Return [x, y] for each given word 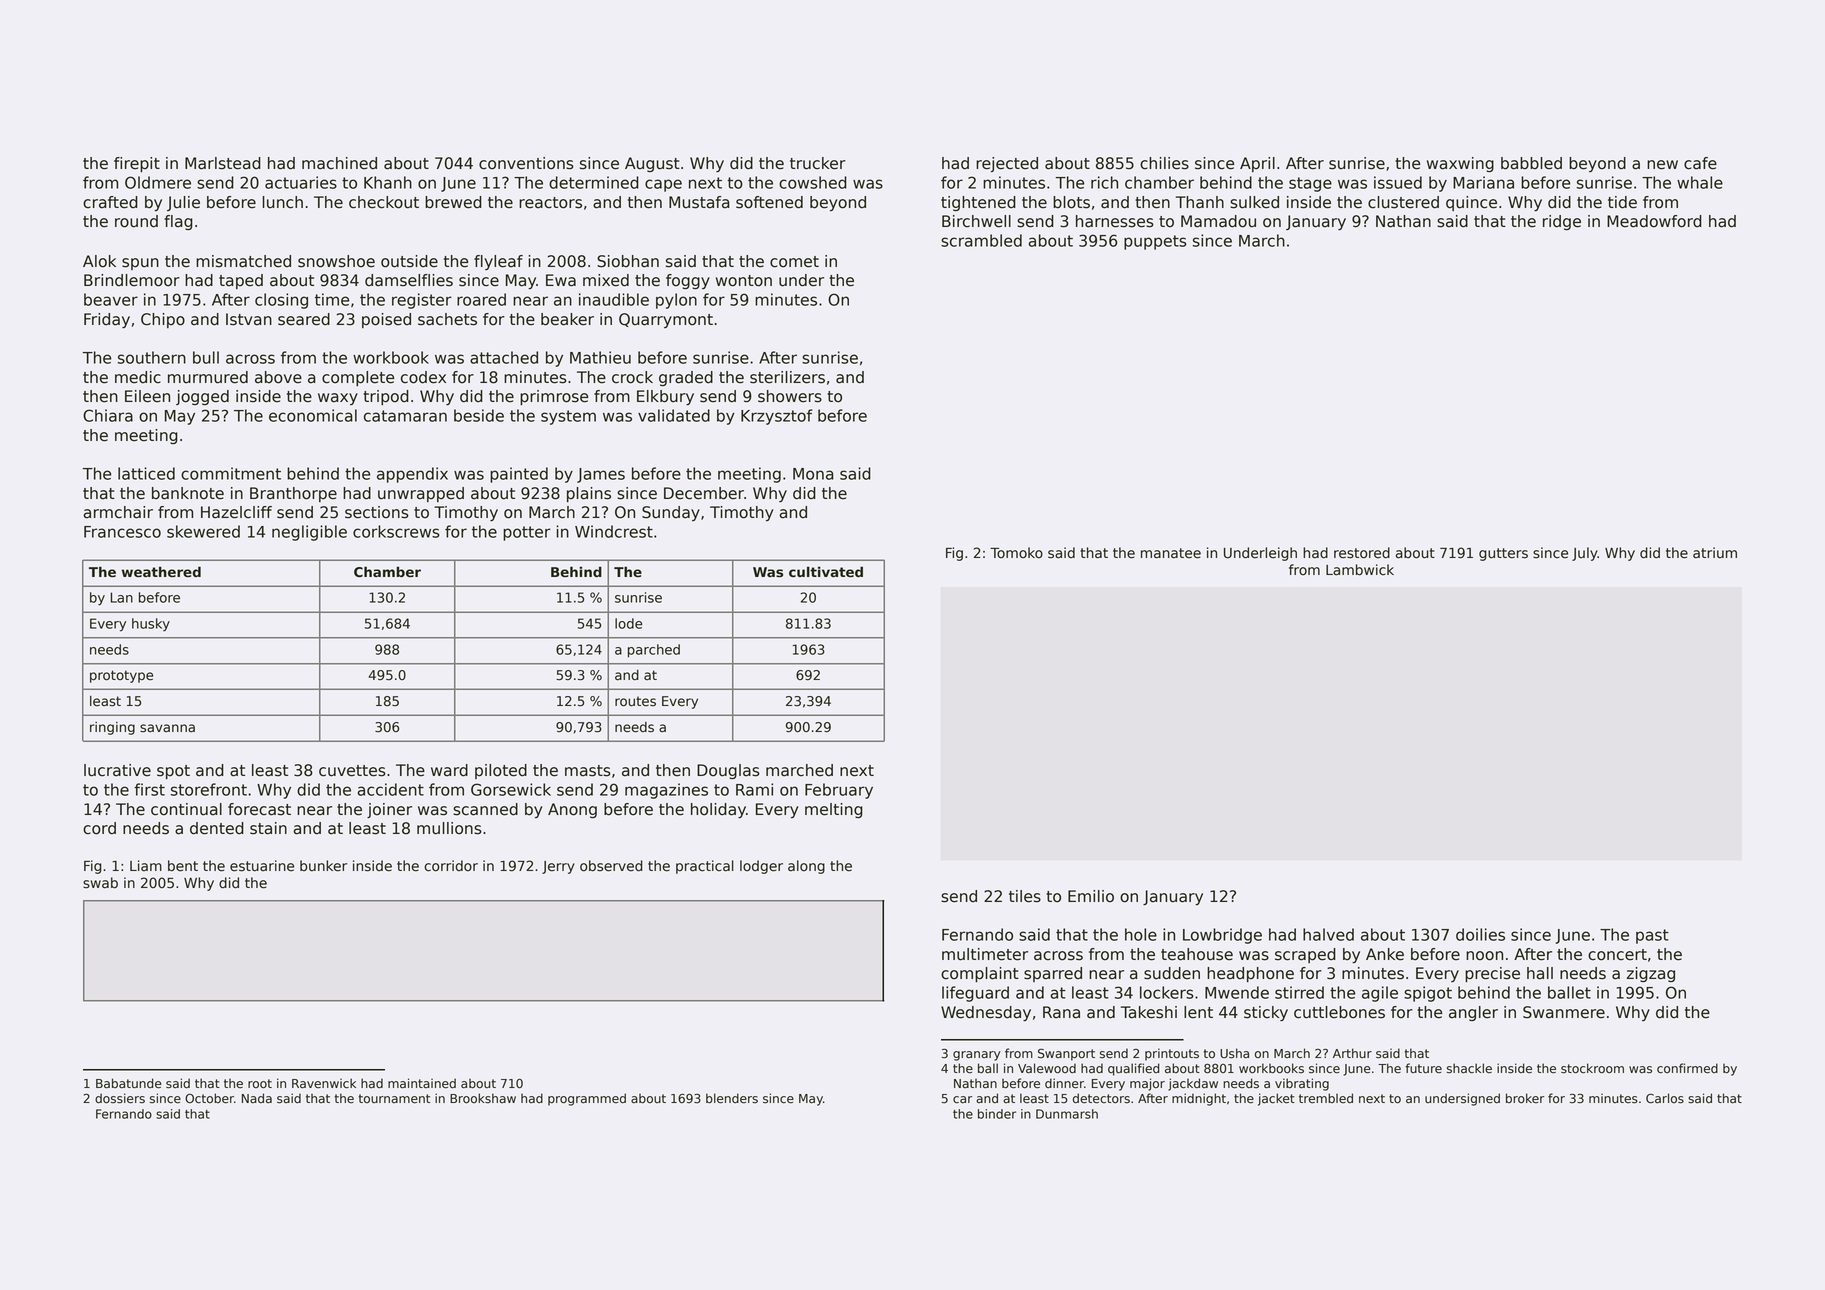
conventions [526, 163]
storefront [209, 789]
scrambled [981, 240]
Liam [146, 866]
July [1585, 554]
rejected [1007, 164]
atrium [1715, 553]
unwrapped [421, 494]
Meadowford [1654, 221]
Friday [107, 321]
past [1652, 936]
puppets [1155, 242]
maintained [422, 1083]
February [839, 791]
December [704, 493]
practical [705, 867]
